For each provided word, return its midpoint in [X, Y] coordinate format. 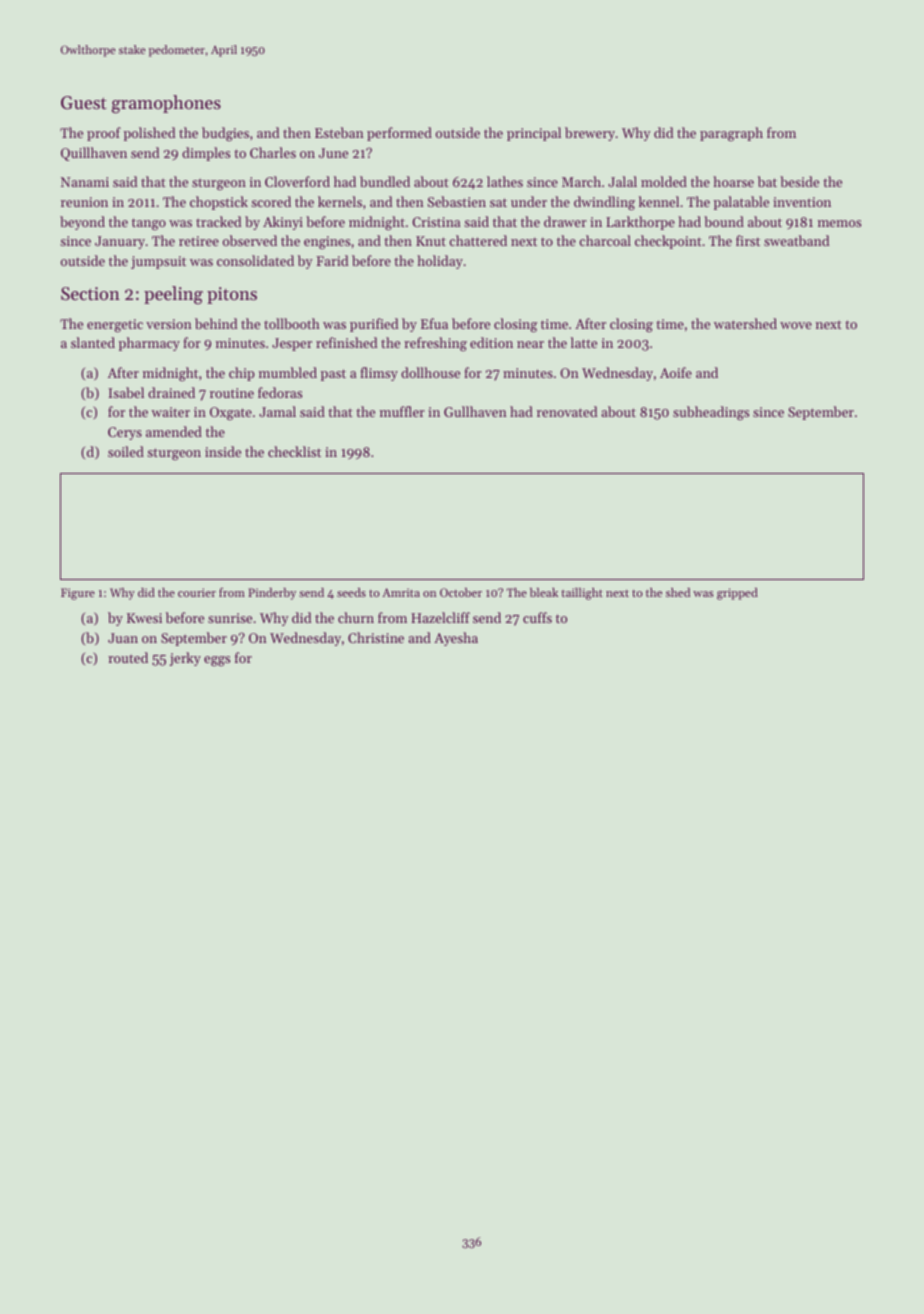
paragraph [731, 134]
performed [399, 134]
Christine [376, 637]
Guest [84, 102]
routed [128, 657]
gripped [737, 594]
